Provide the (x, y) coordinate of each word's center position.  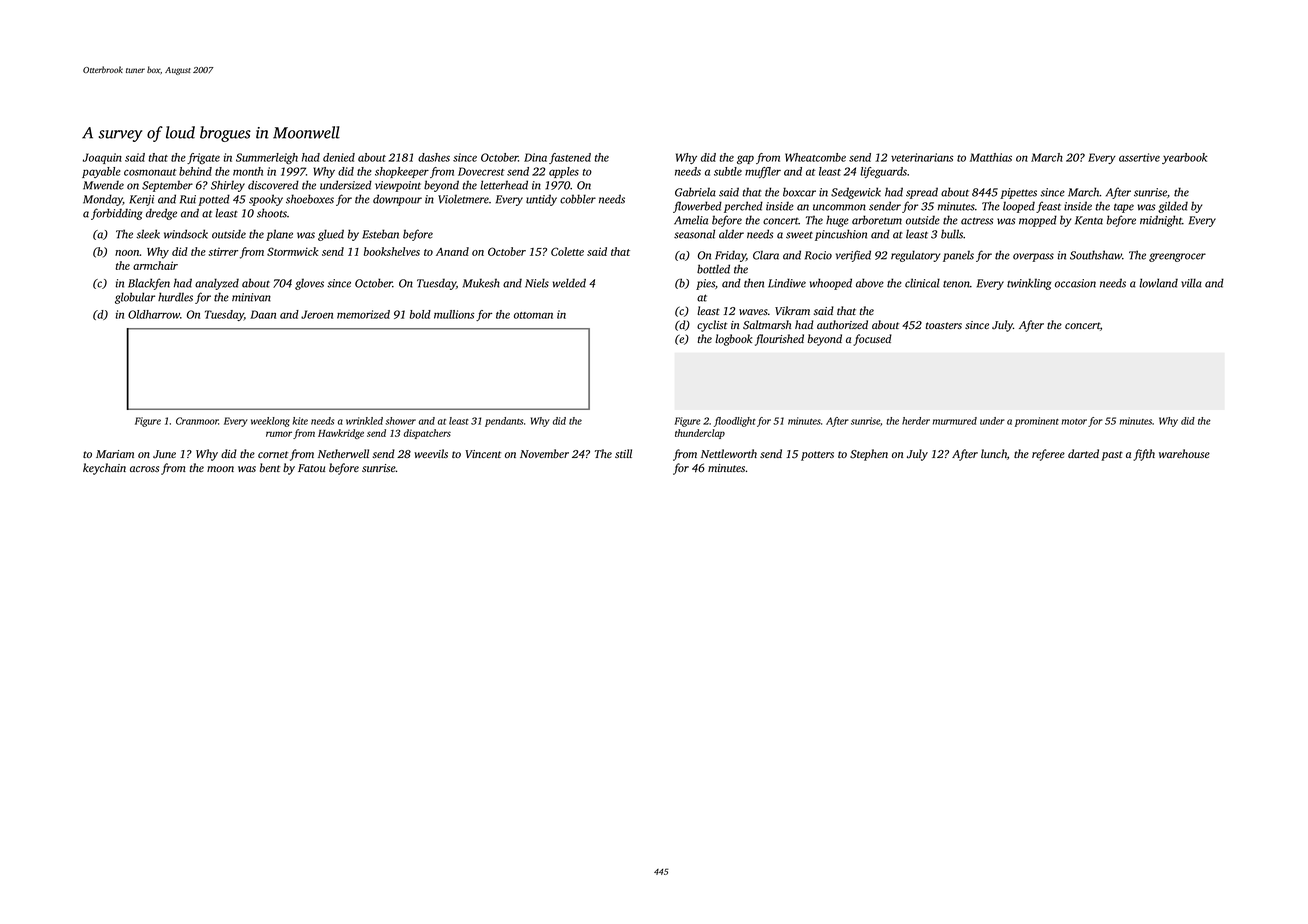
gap (745, 159)
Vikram (792, 310)
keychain (104, 469)
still (623, 453)
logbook (733, 340)
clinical (922, 283)
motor (1074, 422)
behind (195, 171)
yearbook (1185, 158)
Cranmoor (197, 421)
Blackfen (149, 284)
